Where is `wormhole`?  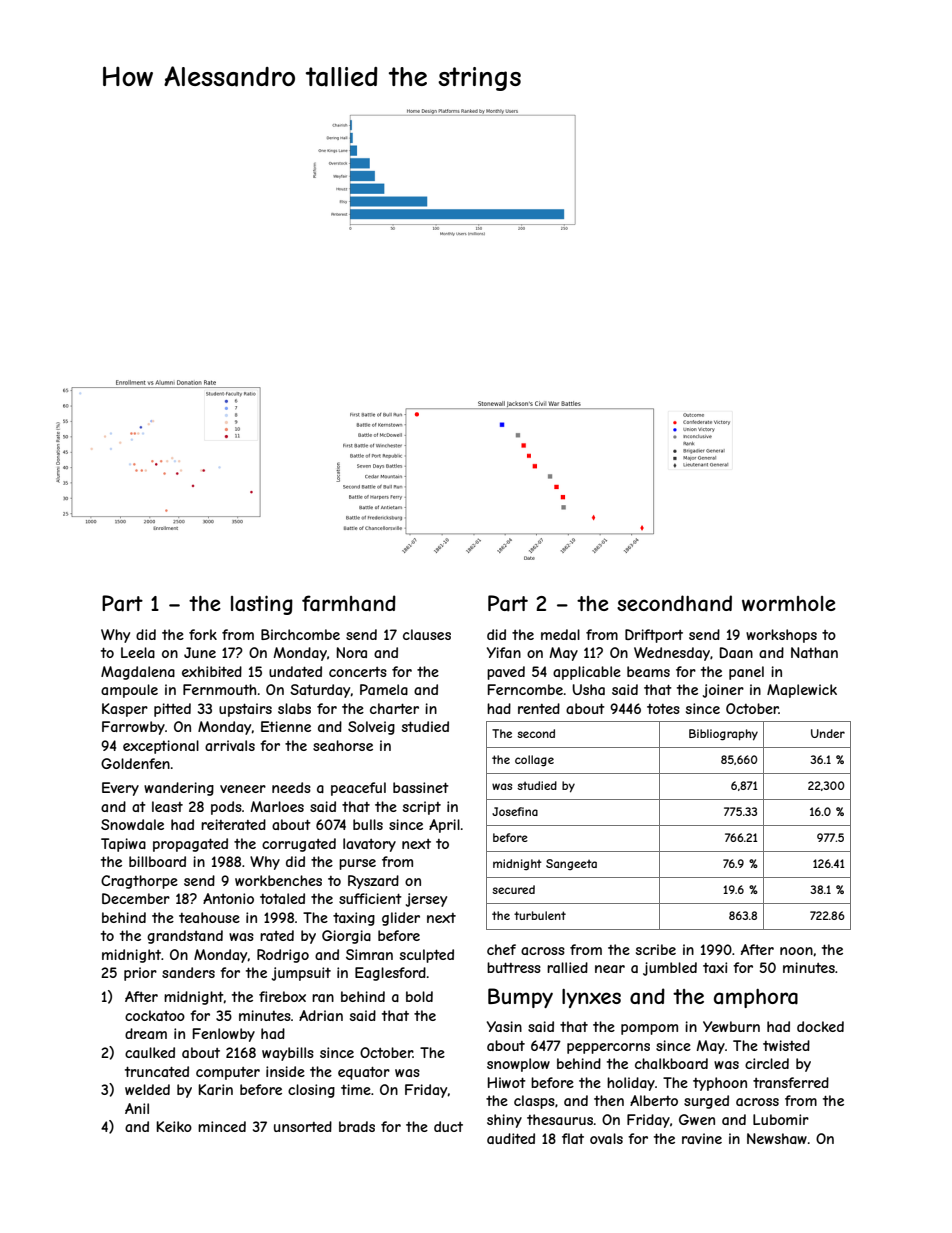 wormhole is located at coordinates (789, 603).
